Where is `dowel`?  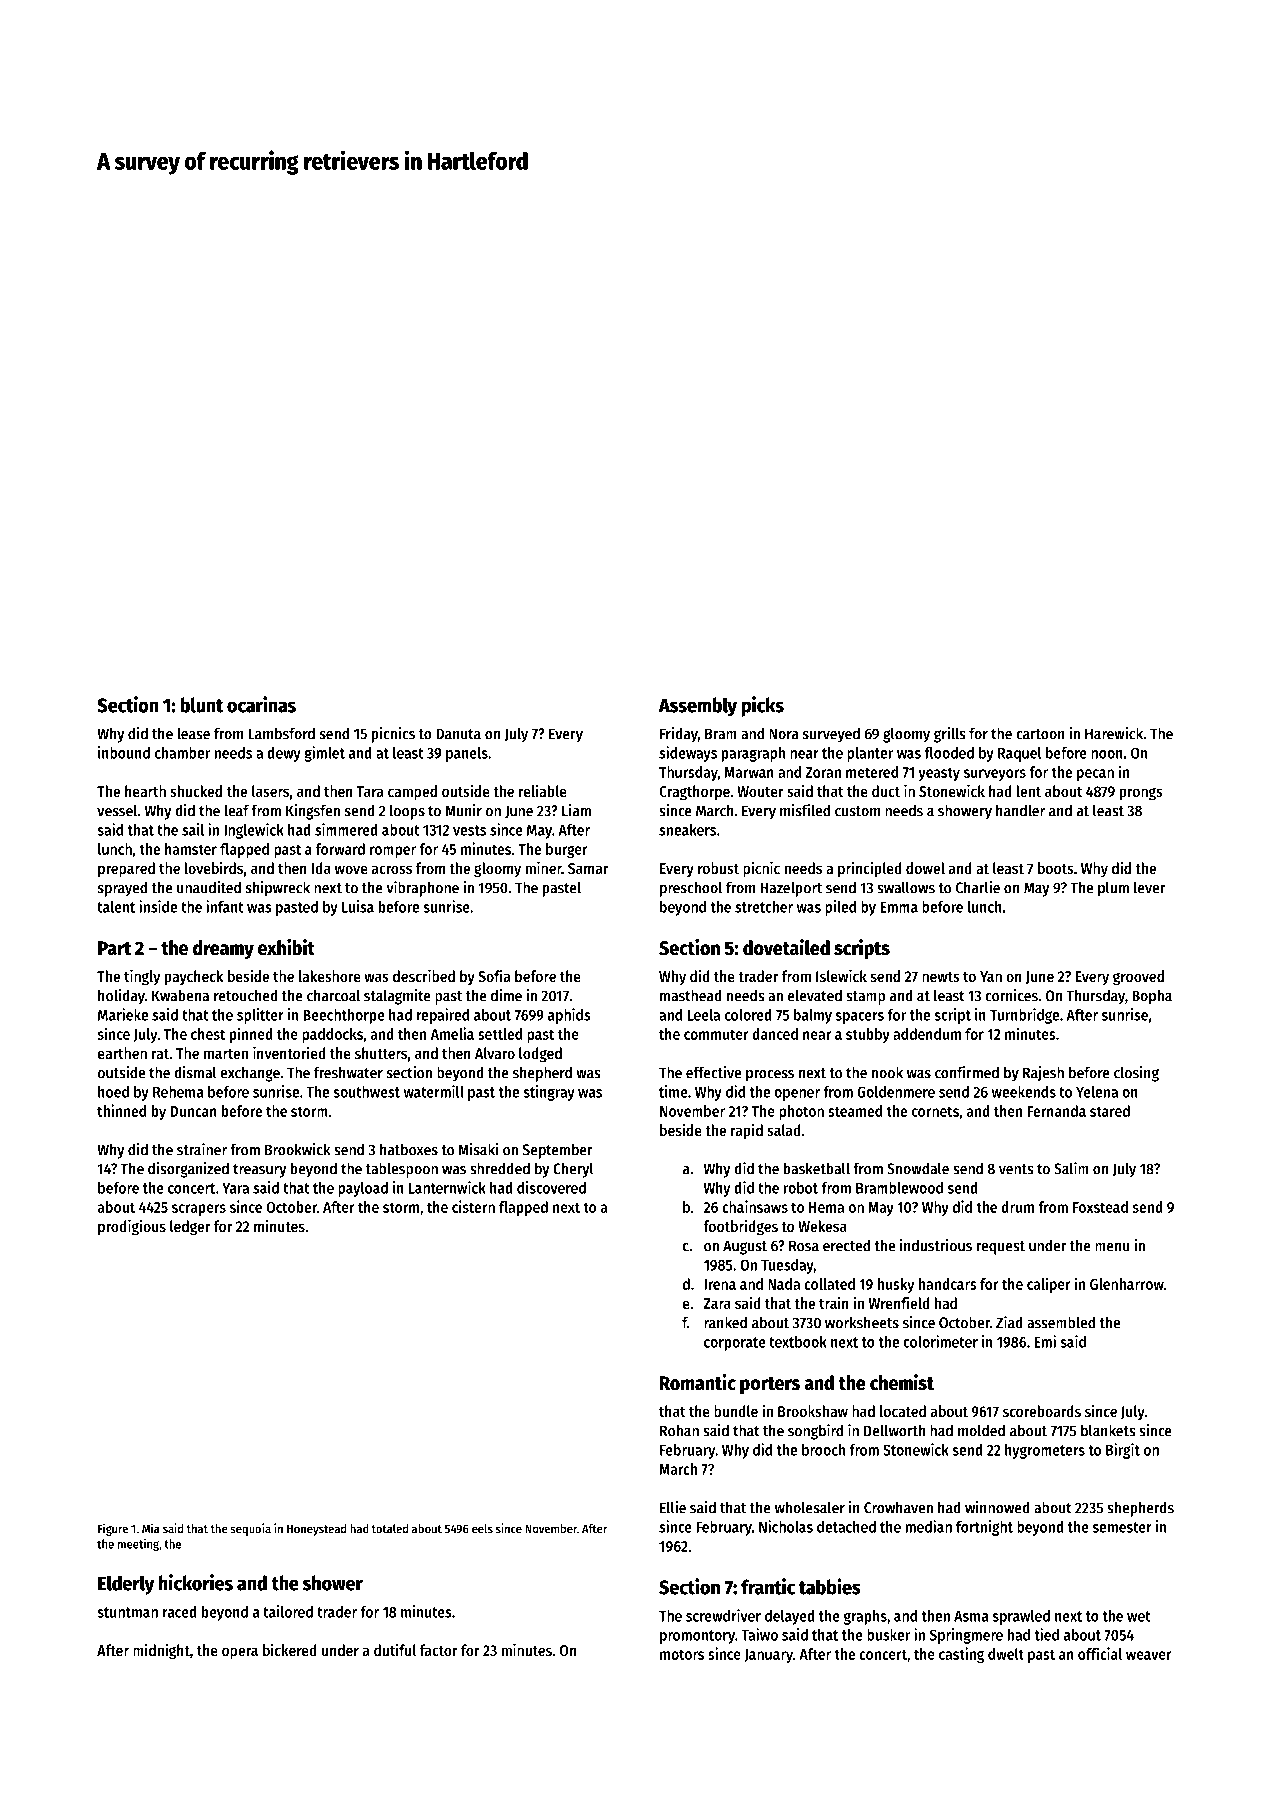 dowel is located at coordinates (925, 868).
